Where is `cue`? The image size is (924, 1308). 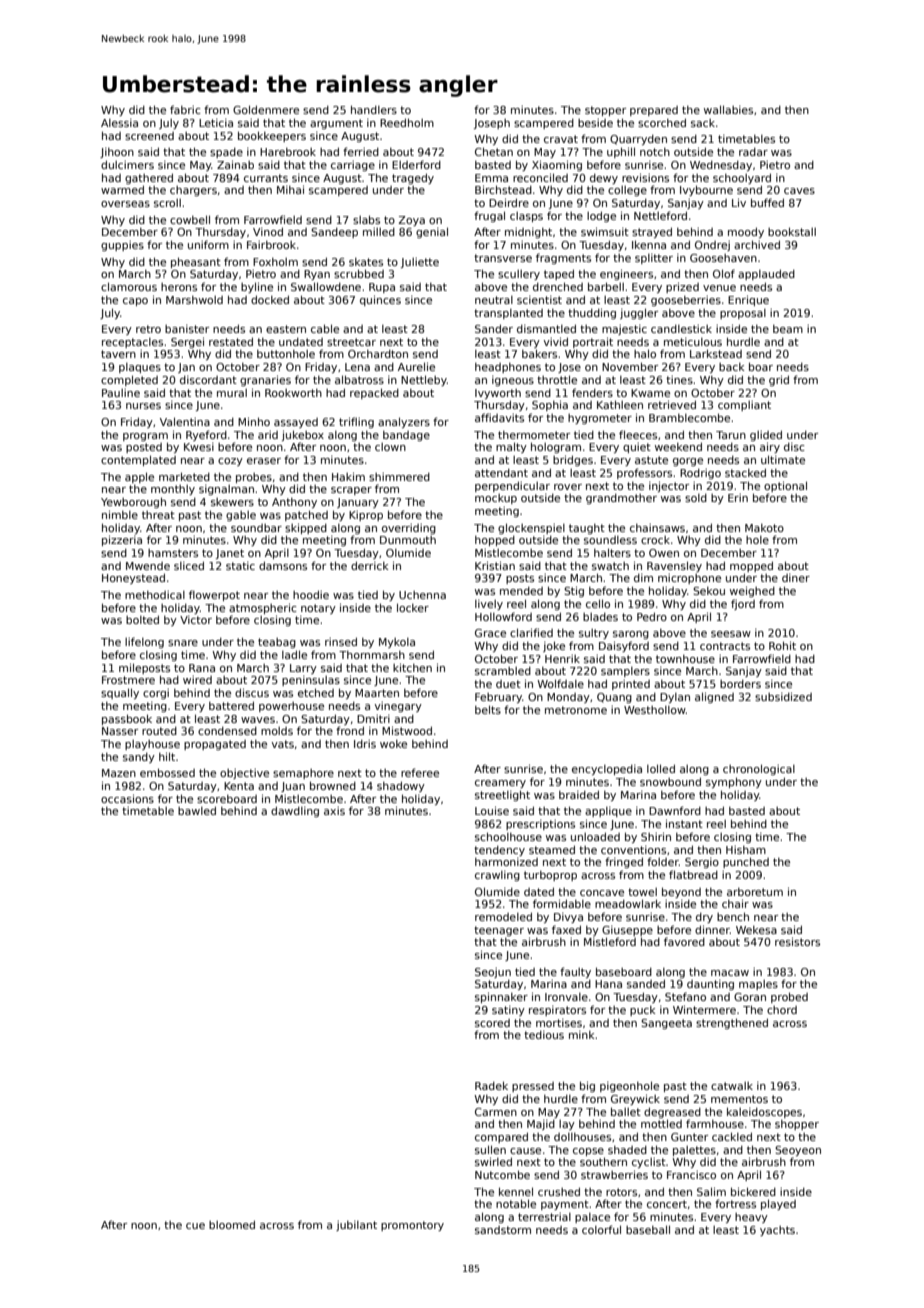
cue is located at coordinates (195, 1226).
